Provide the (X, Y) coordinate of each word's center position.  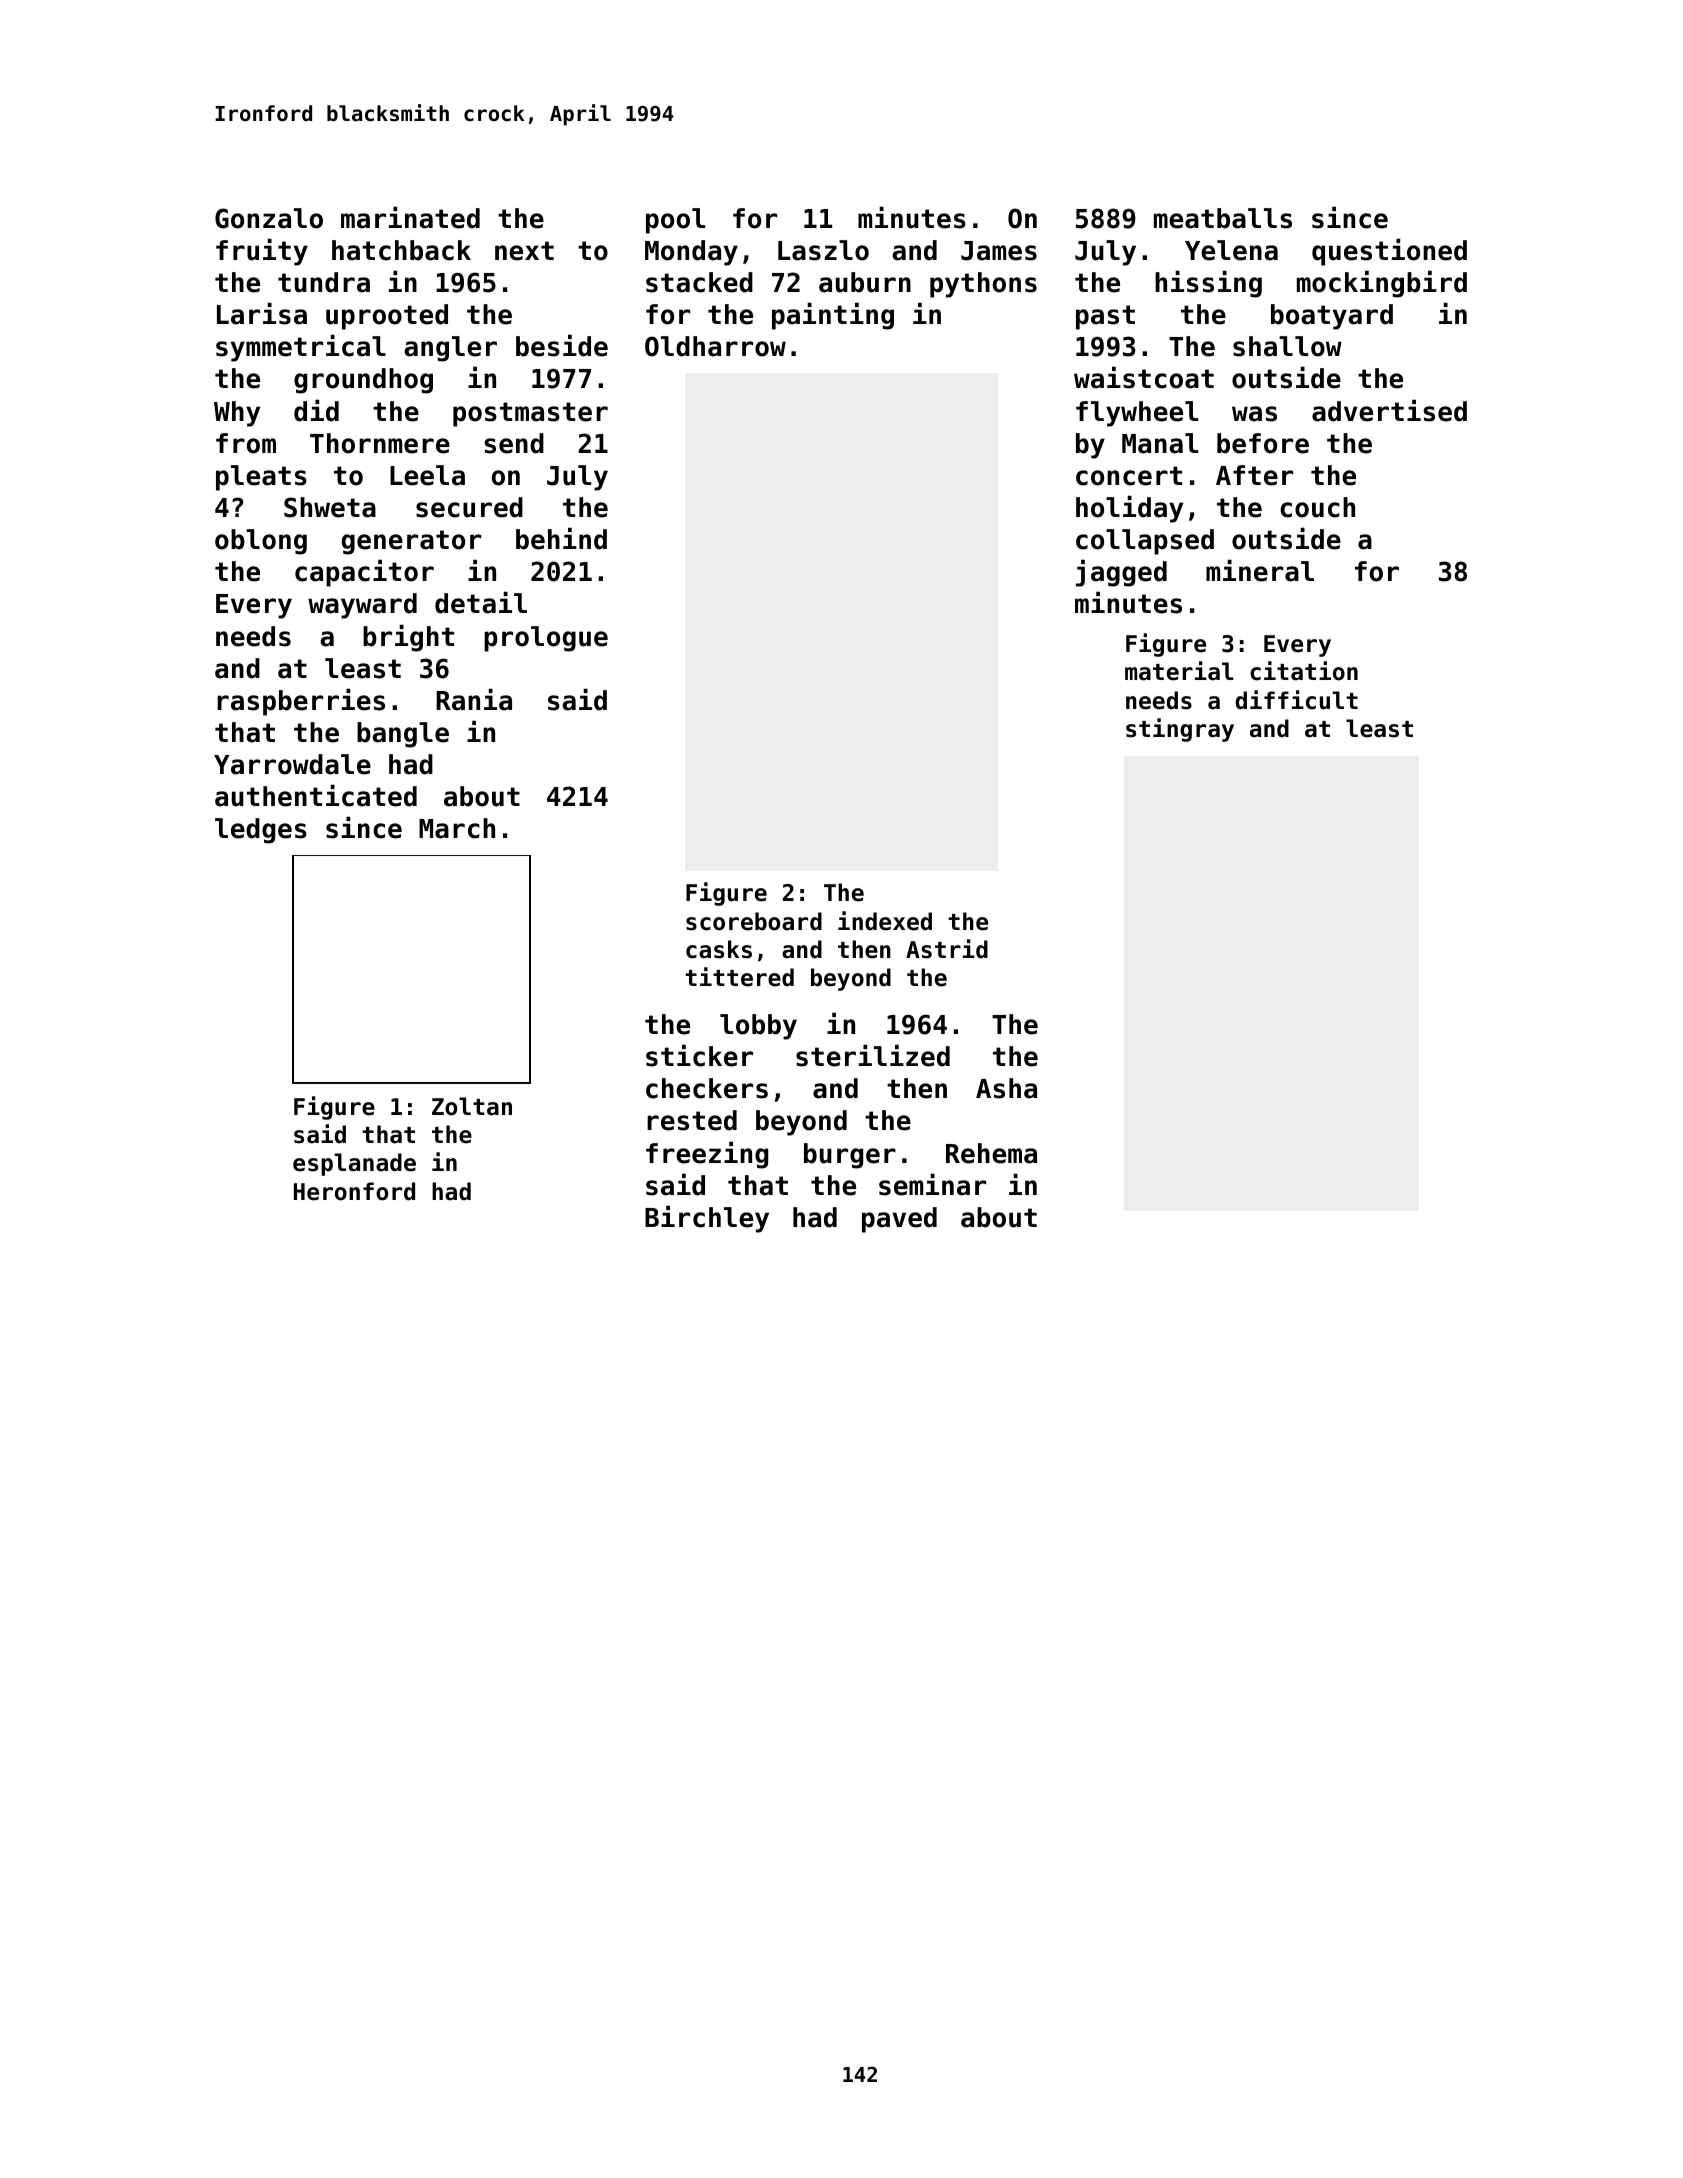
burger (850, 1156)
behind (561, 538)
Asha (1006, 1088)
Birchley (707, 1219)
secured (469, 507)
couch (1317, 507)
